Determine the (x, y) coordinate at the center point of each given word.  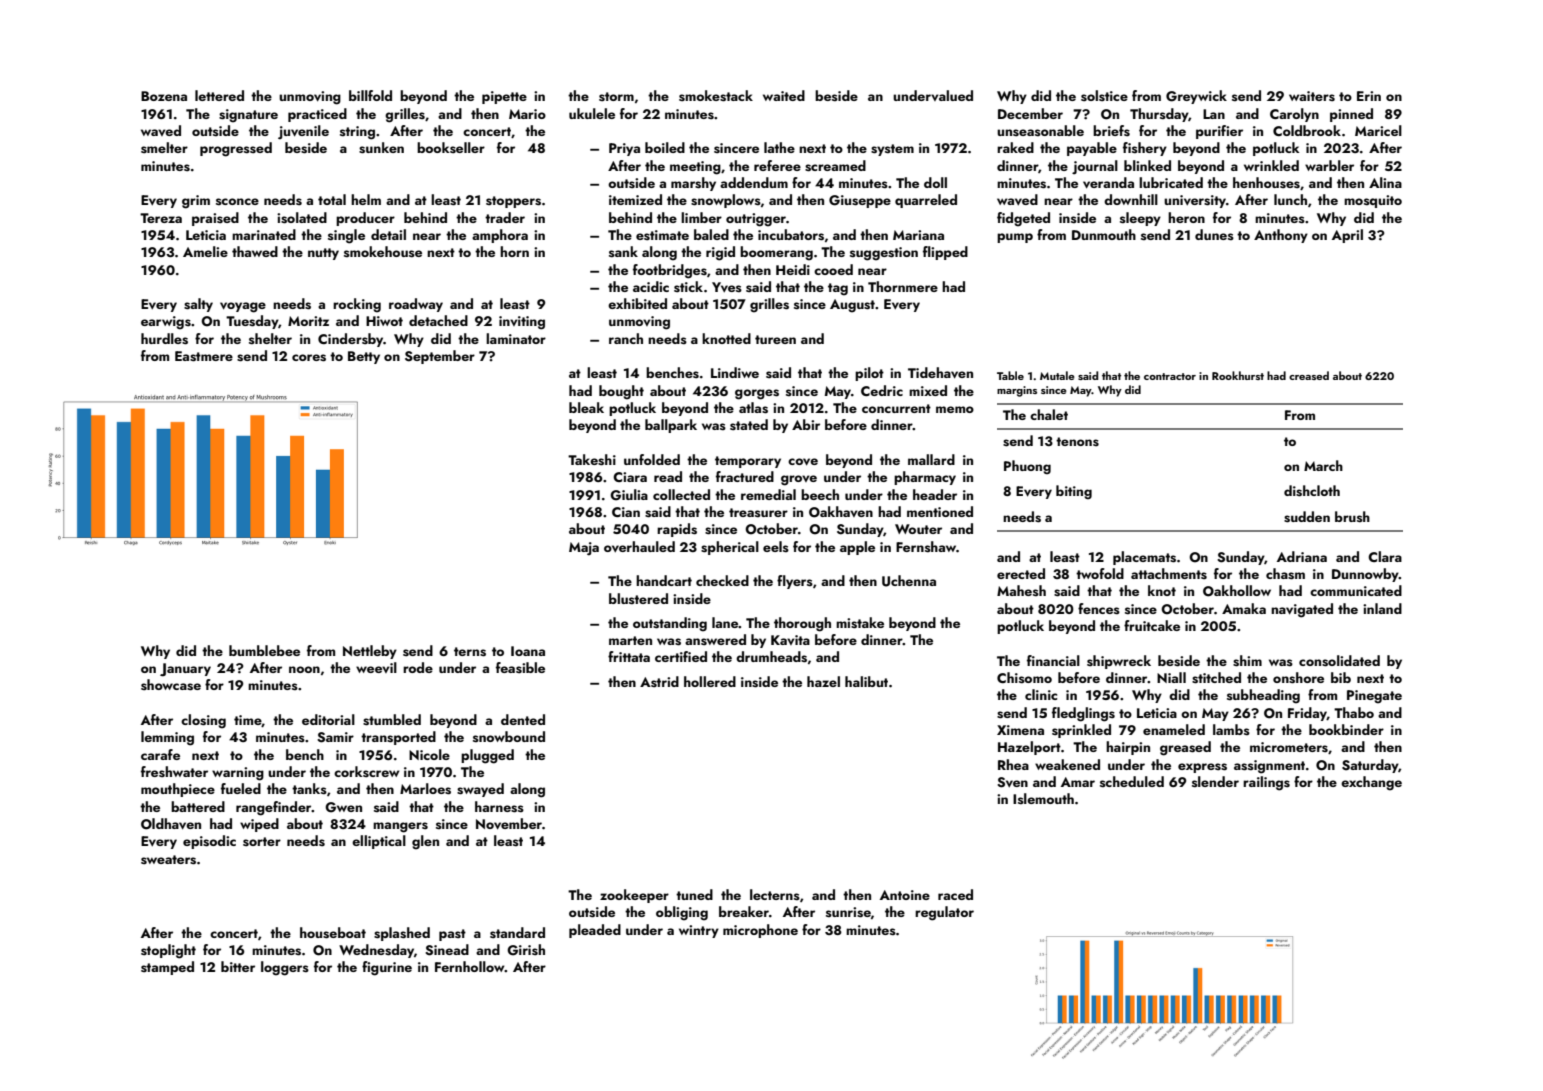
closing (203, 721)
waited (784, 95)
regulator (944, 913)
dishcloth (1312, 491)
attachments (1169, 574)
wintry (699, 931)
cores (309, 358)
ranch (626, 338)
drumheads (771, 657)
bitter (238, 966)
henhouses (1266, 183)
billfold (370, 95)
